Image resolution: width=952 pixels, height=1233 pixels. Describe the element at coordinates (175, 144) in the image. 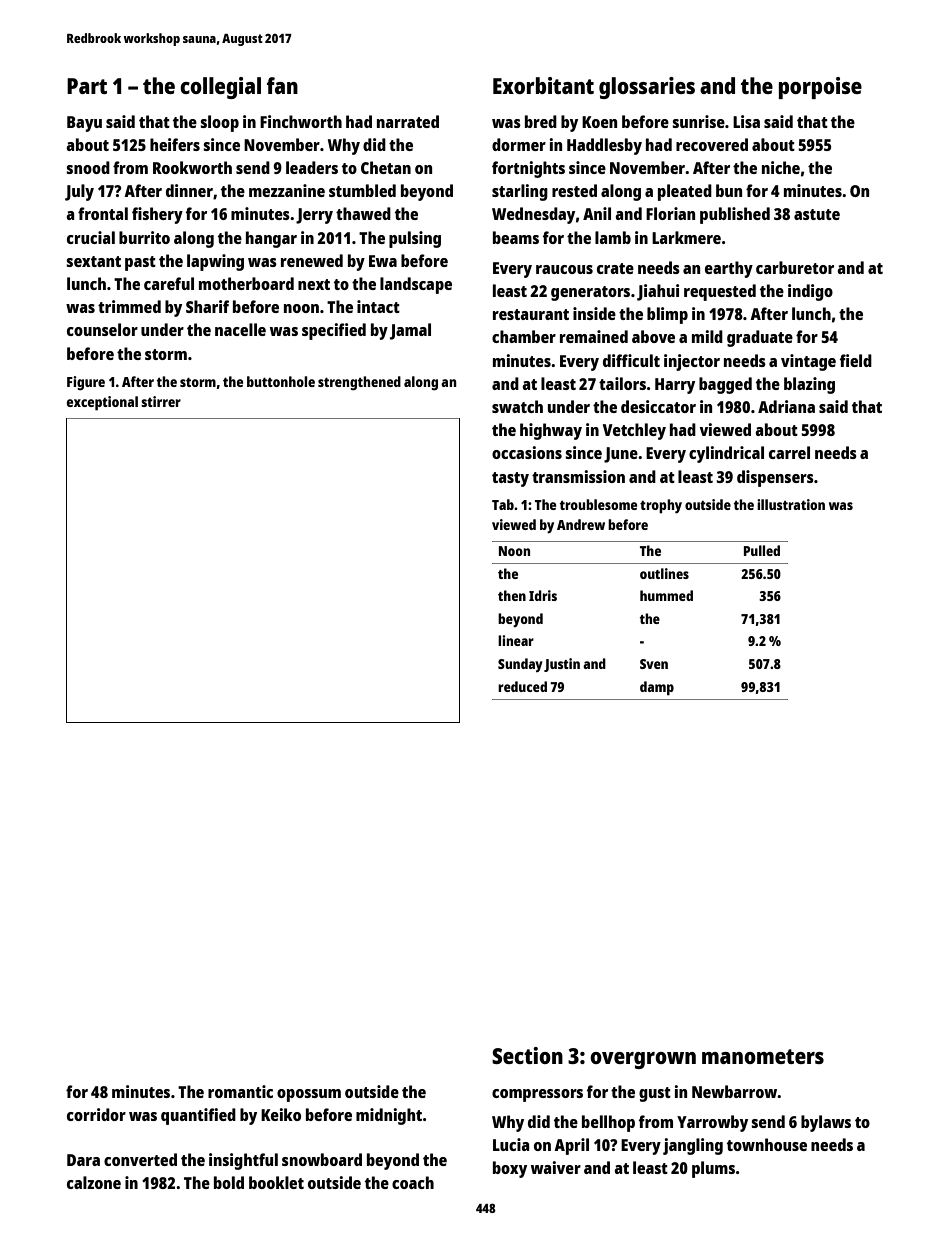

I see `heifers` at that location.
